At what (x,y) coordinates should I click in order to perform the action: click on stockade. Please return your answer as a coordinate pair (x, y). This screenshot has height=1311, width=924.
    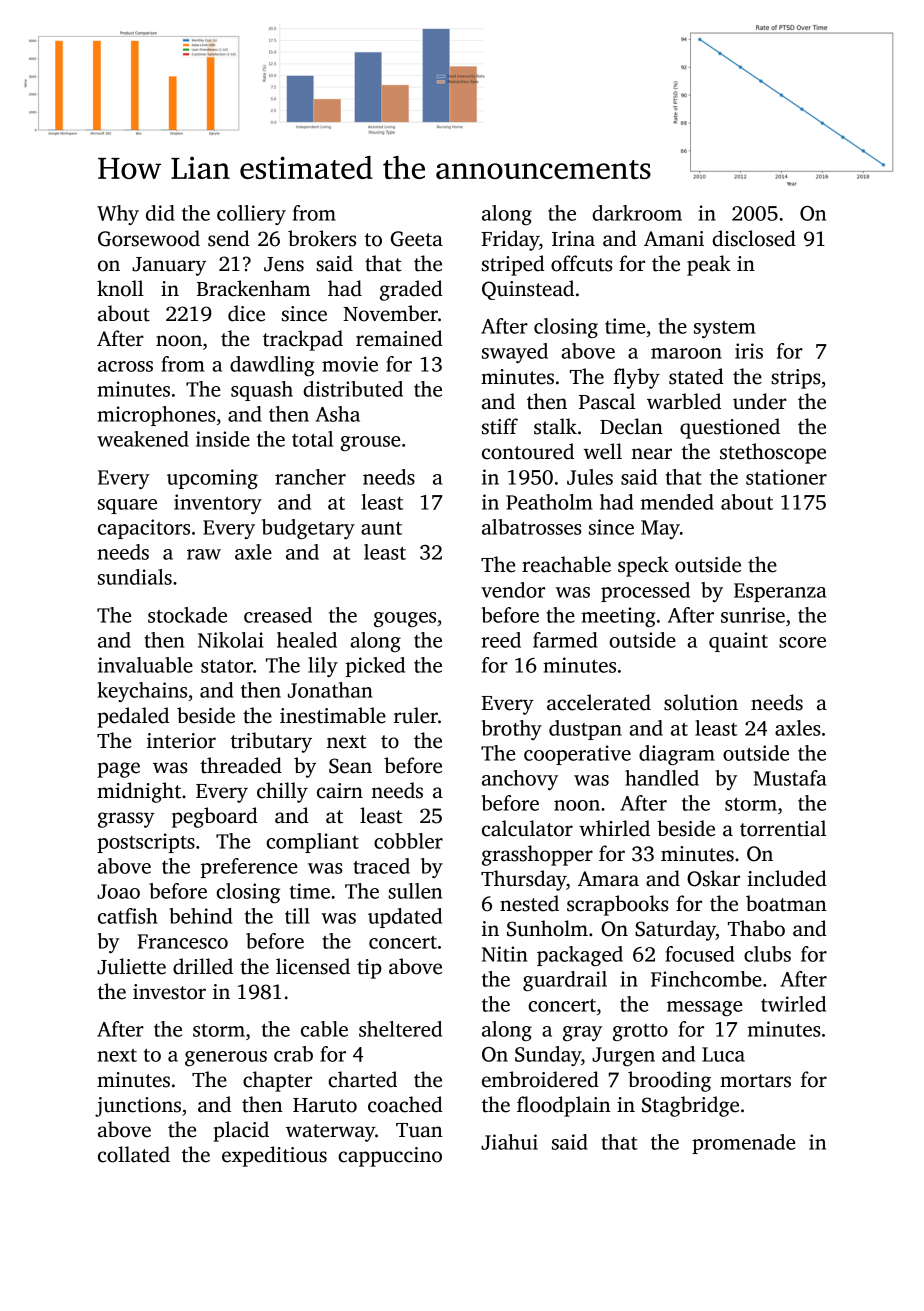
    Looking at the image, I should click on (187, 615).
